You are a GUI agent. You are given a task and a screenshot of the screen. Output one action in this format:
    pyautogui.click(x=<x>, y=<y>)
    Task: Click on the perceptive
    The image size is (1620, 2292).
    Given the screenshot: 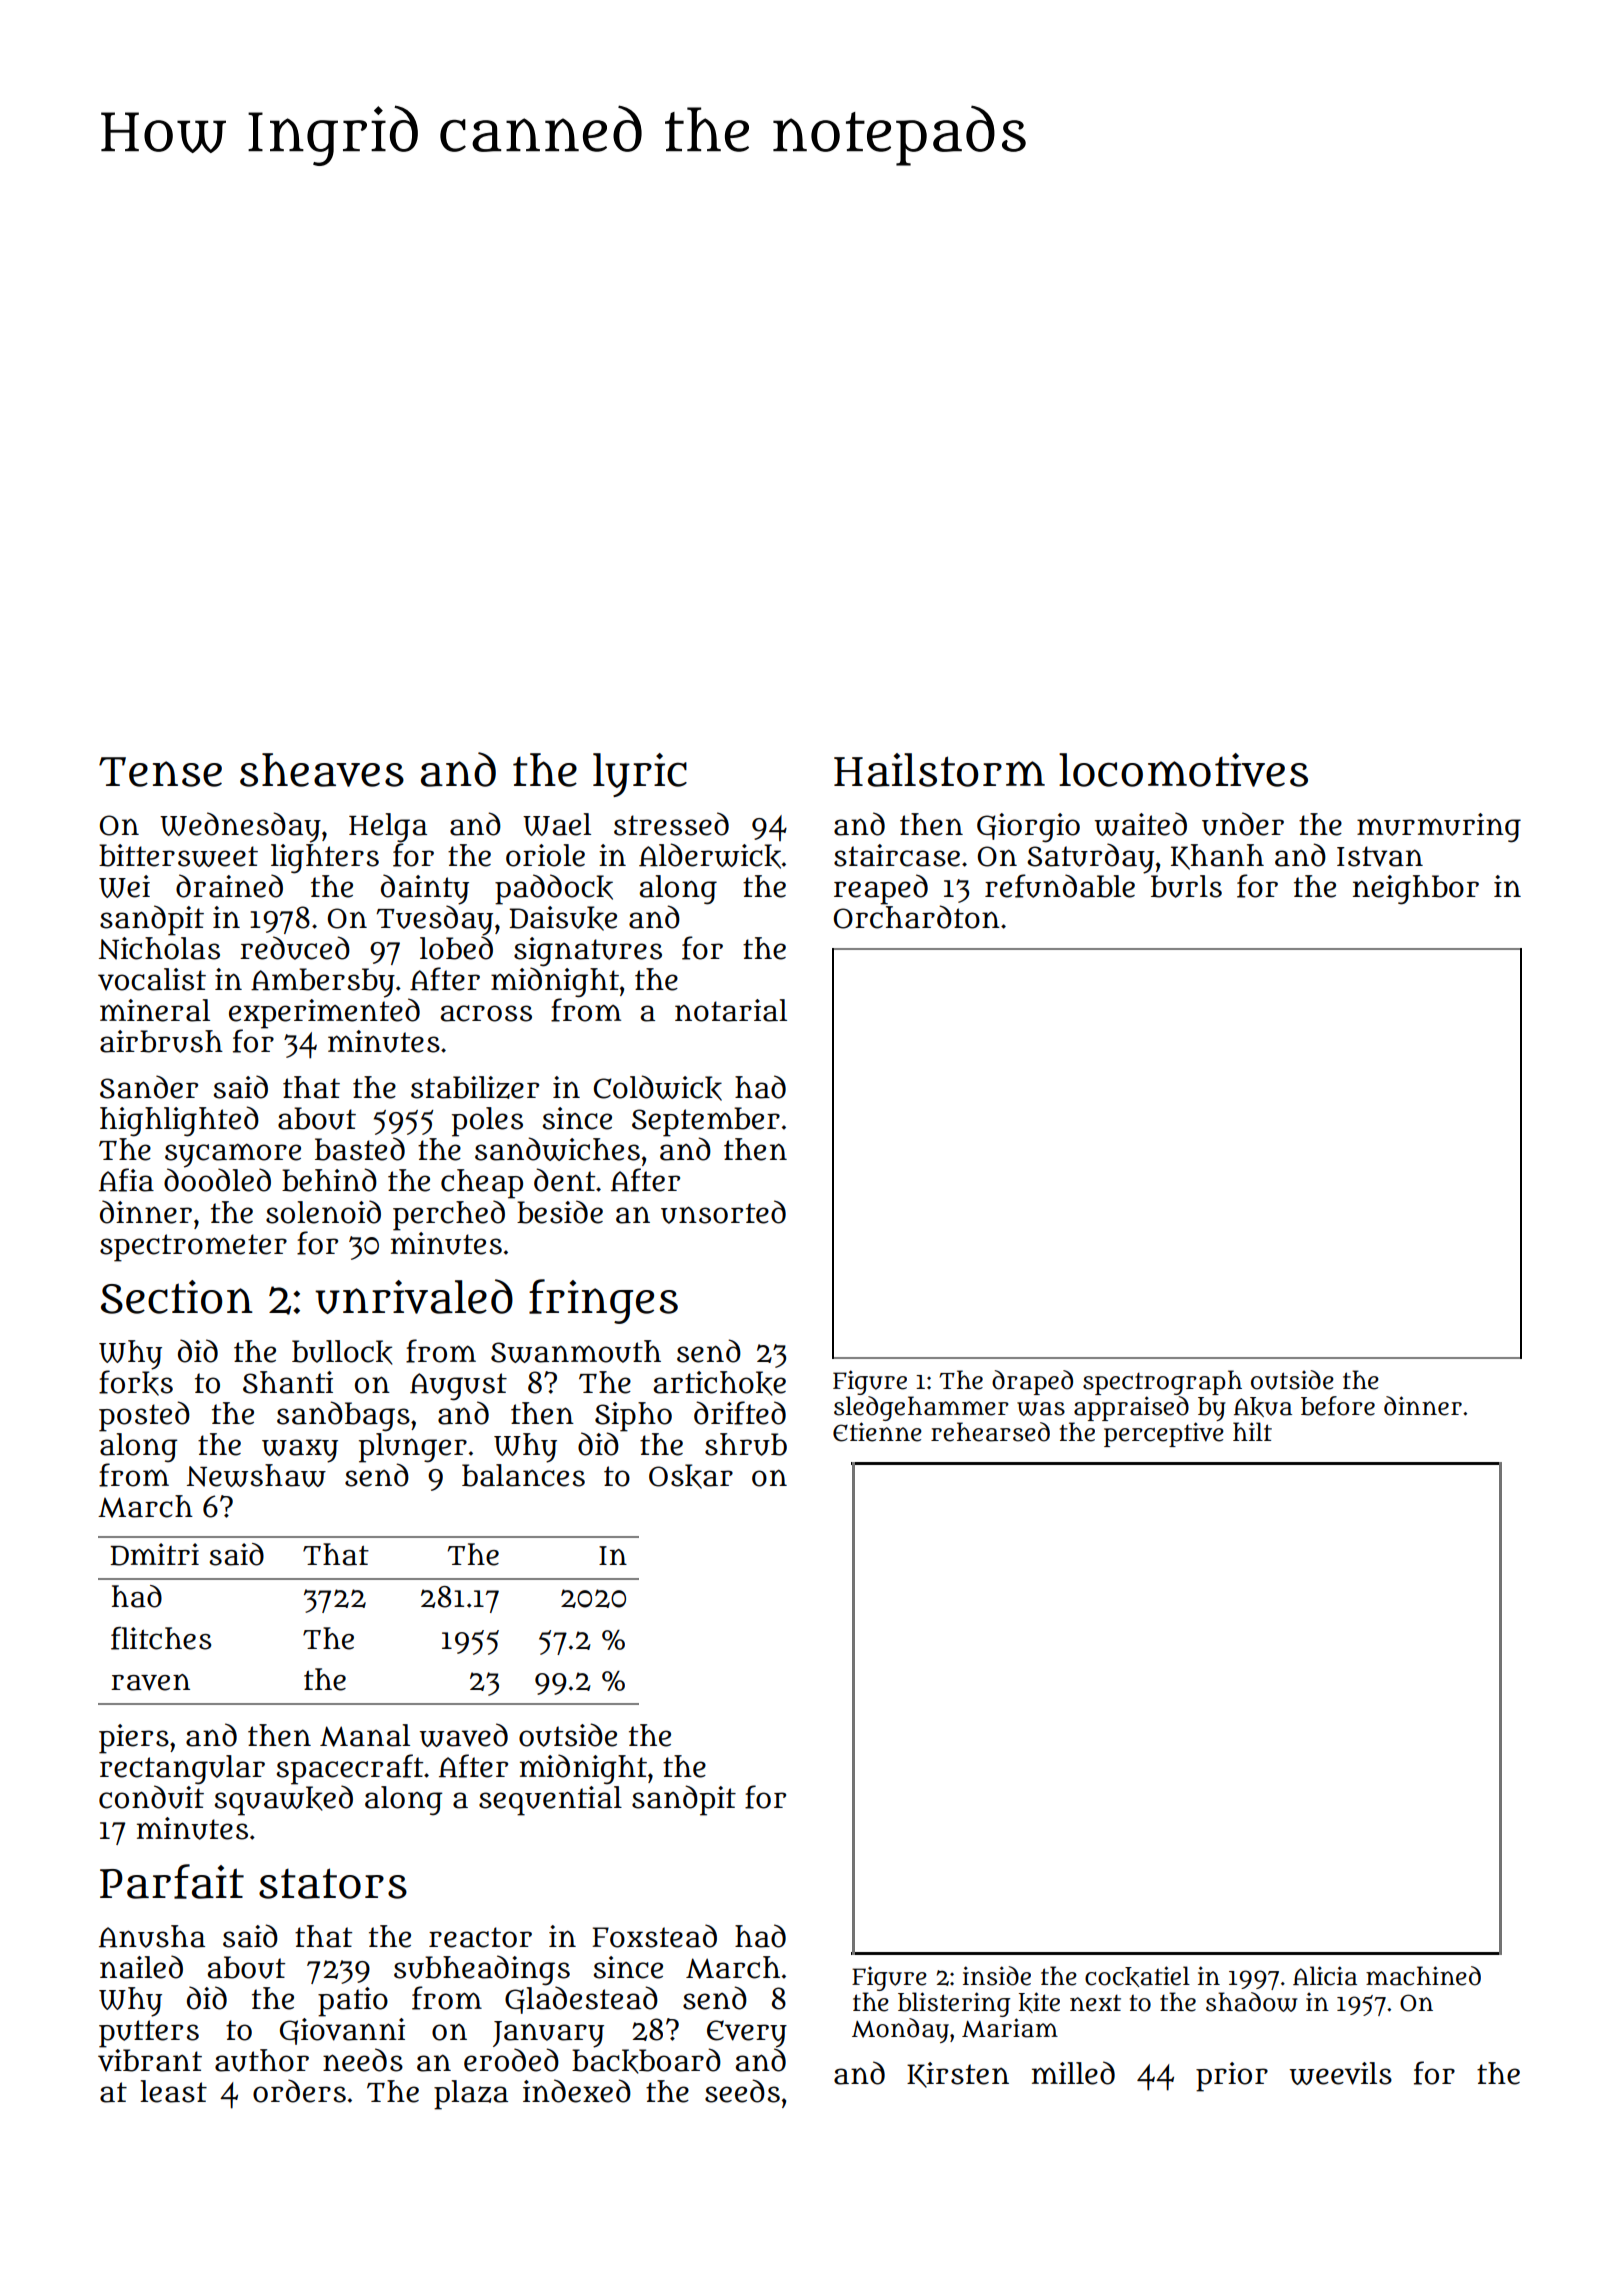 What is the action you would take?
    pyautogui.click(x=1164, y=1434)
